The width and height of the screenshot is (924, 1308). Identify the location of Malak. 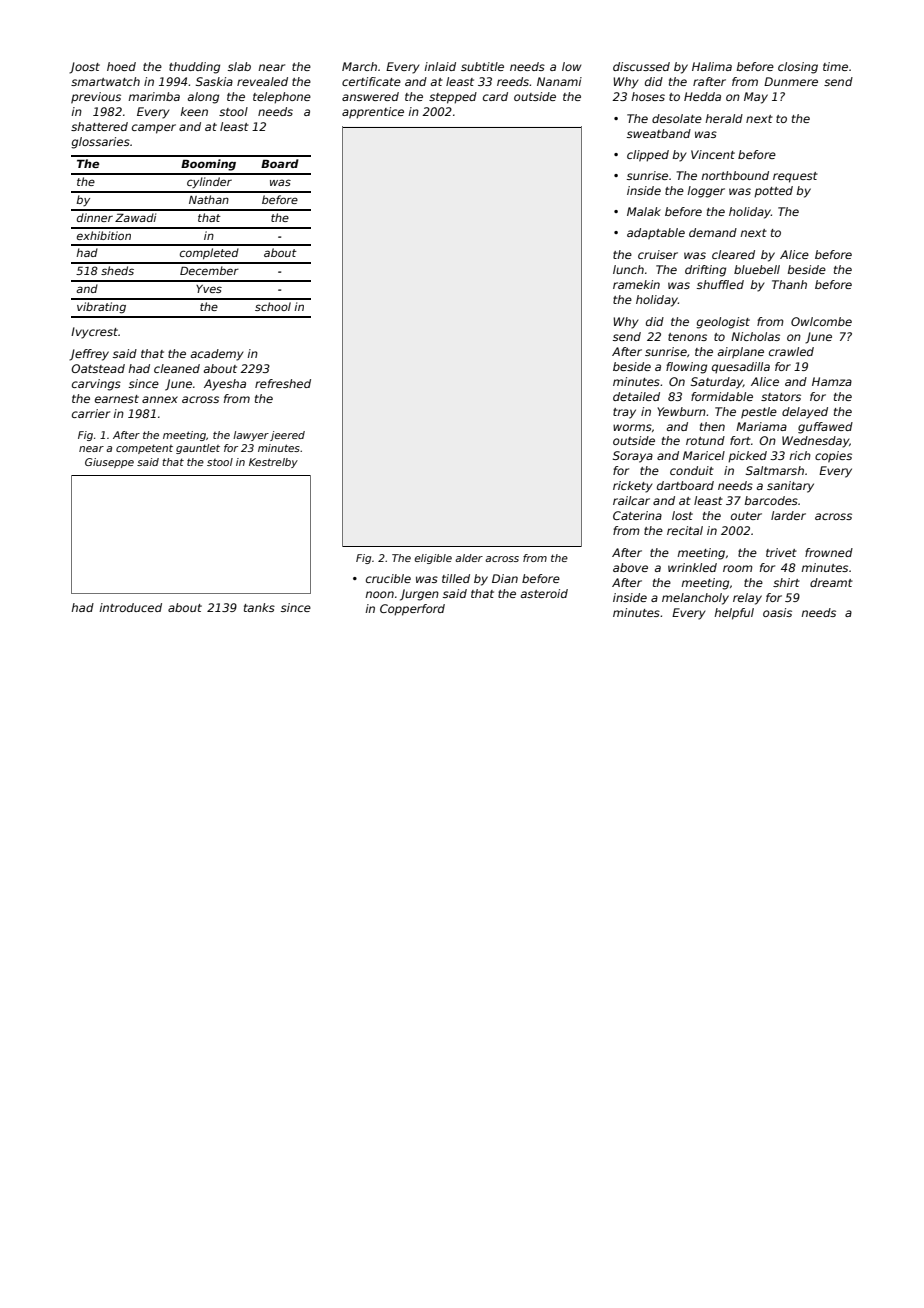
(644, 211).
